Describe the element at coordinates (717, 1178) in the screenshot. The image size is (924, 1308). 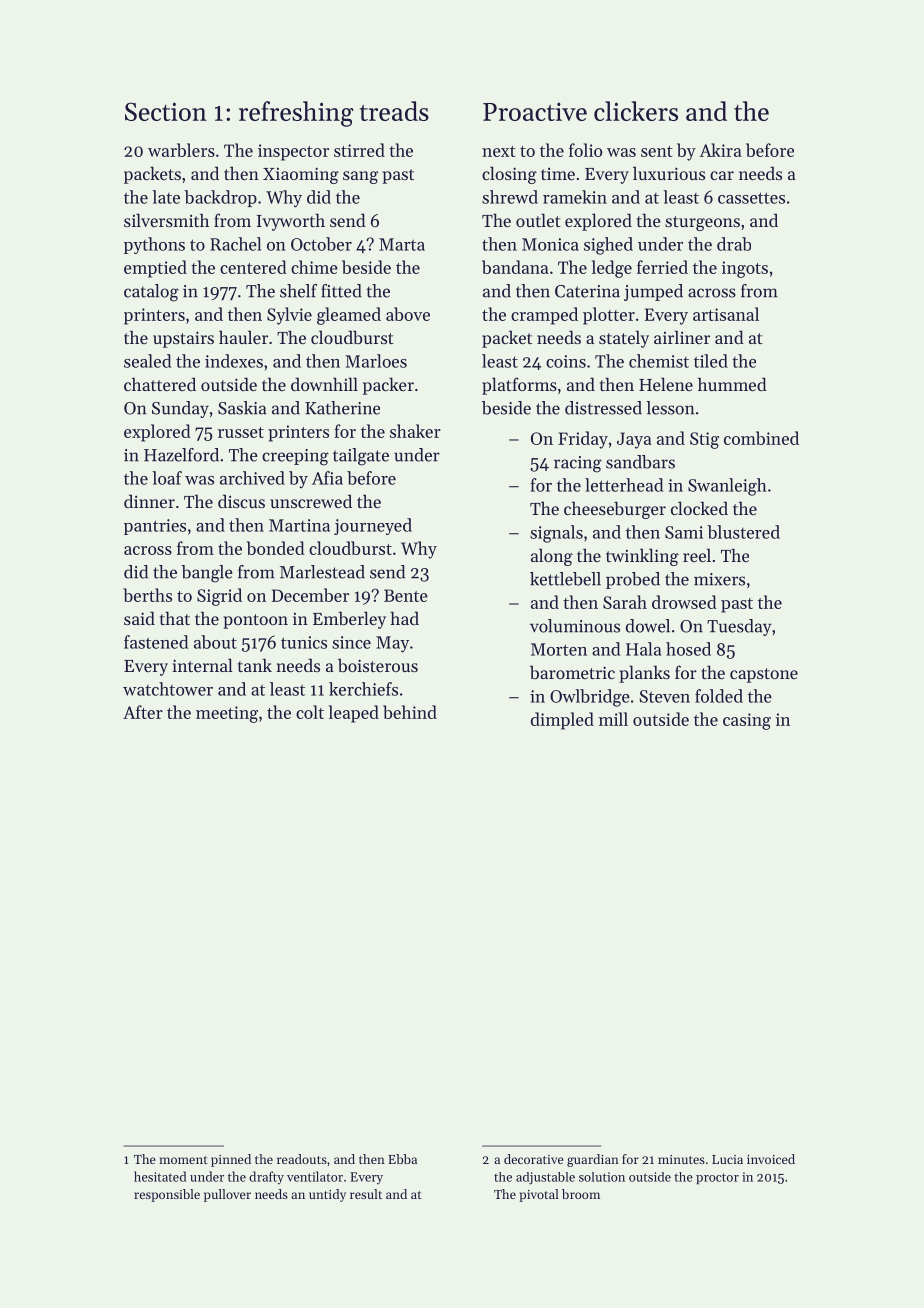
I see `proctor` at that location.
